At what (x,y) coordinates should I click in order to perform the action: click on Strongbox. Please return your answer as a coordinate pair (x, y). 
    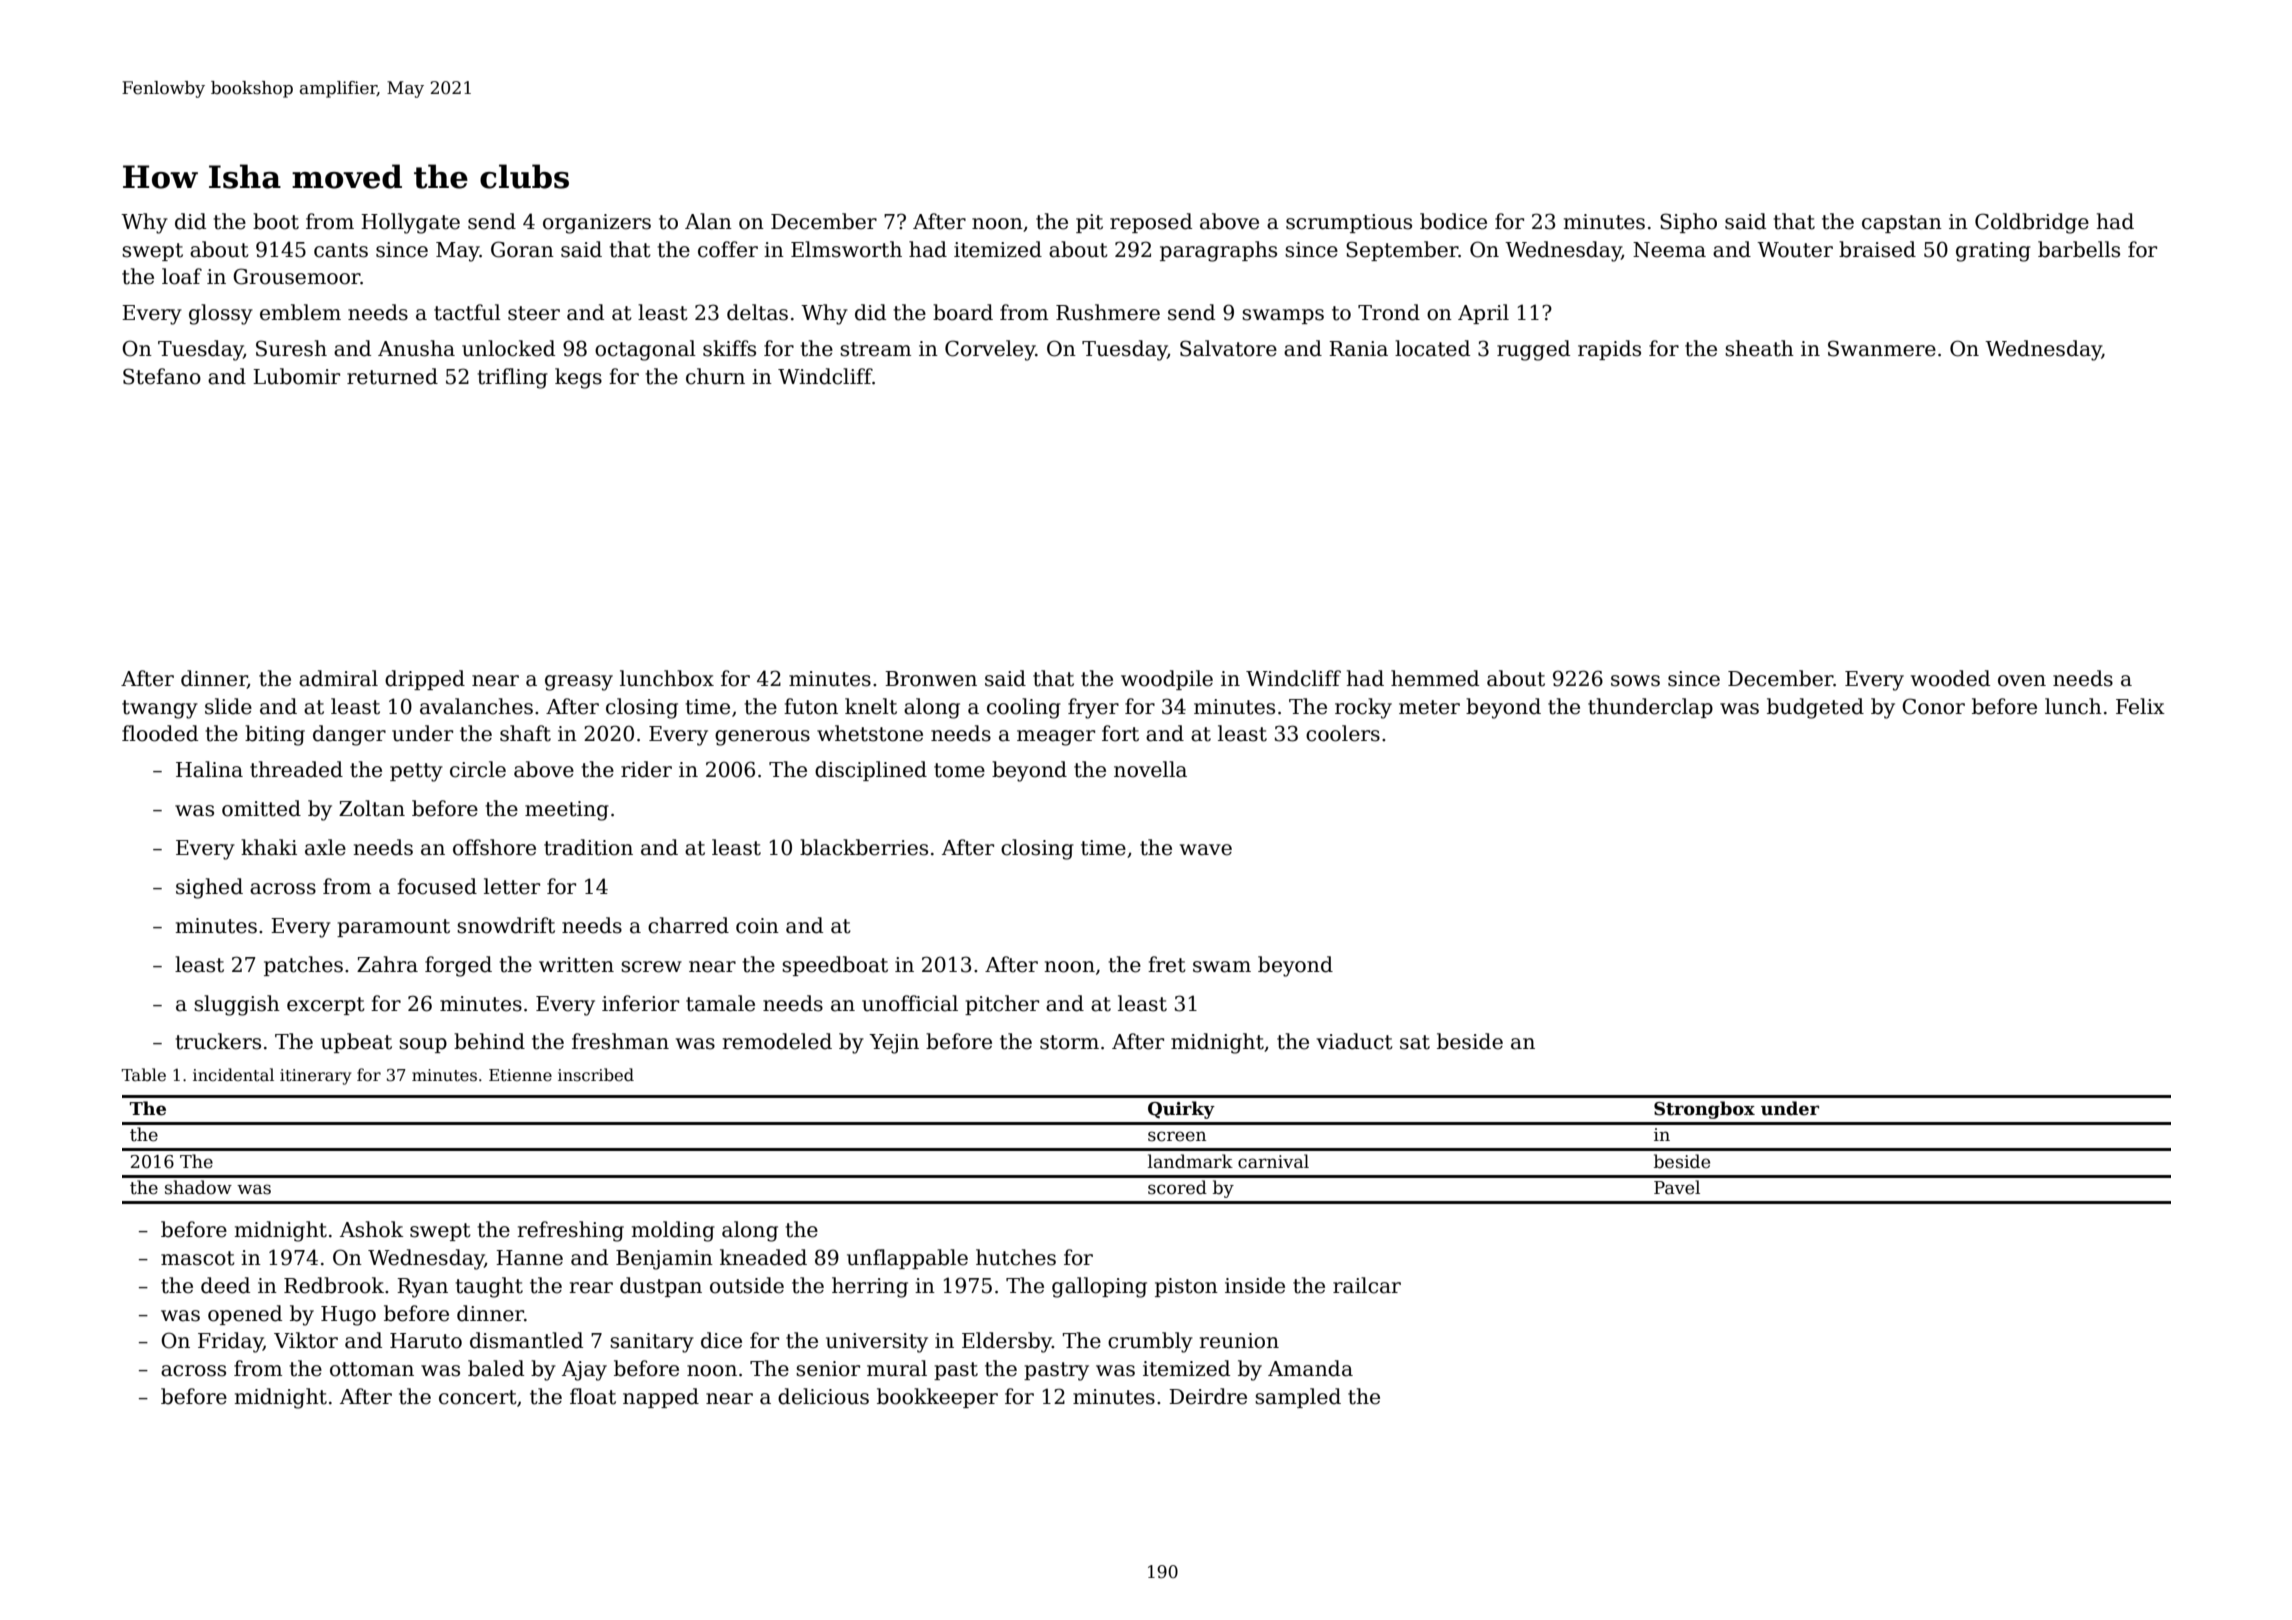
    Looking at the image, I should click on (1704, 1110).
